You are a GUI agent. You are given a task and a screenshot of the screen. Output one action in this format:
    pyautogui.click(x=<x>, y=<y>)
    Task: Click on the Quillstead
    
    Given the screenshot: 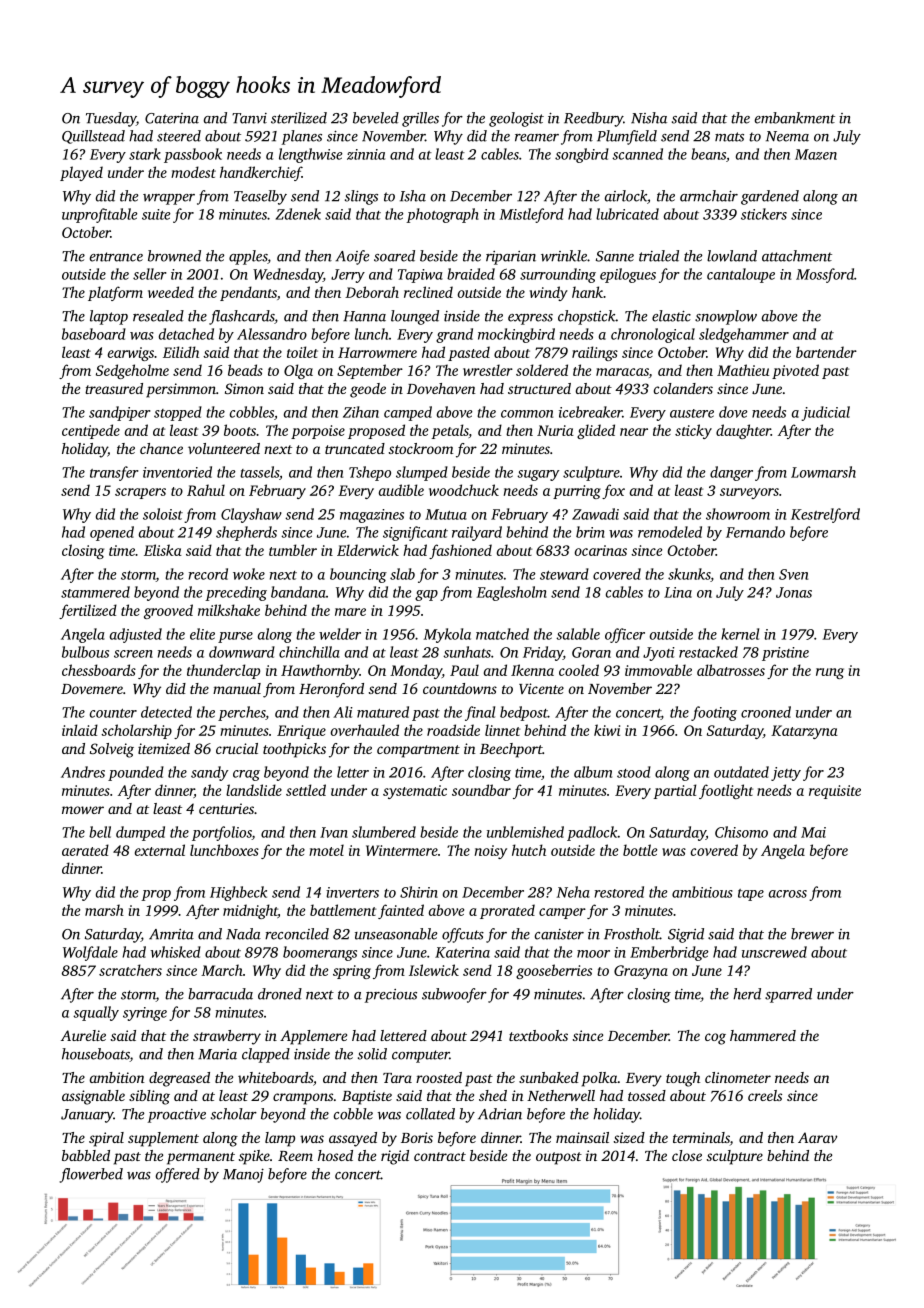 What is the action you would take?
    pyautogui.click(x=93, y=137)
